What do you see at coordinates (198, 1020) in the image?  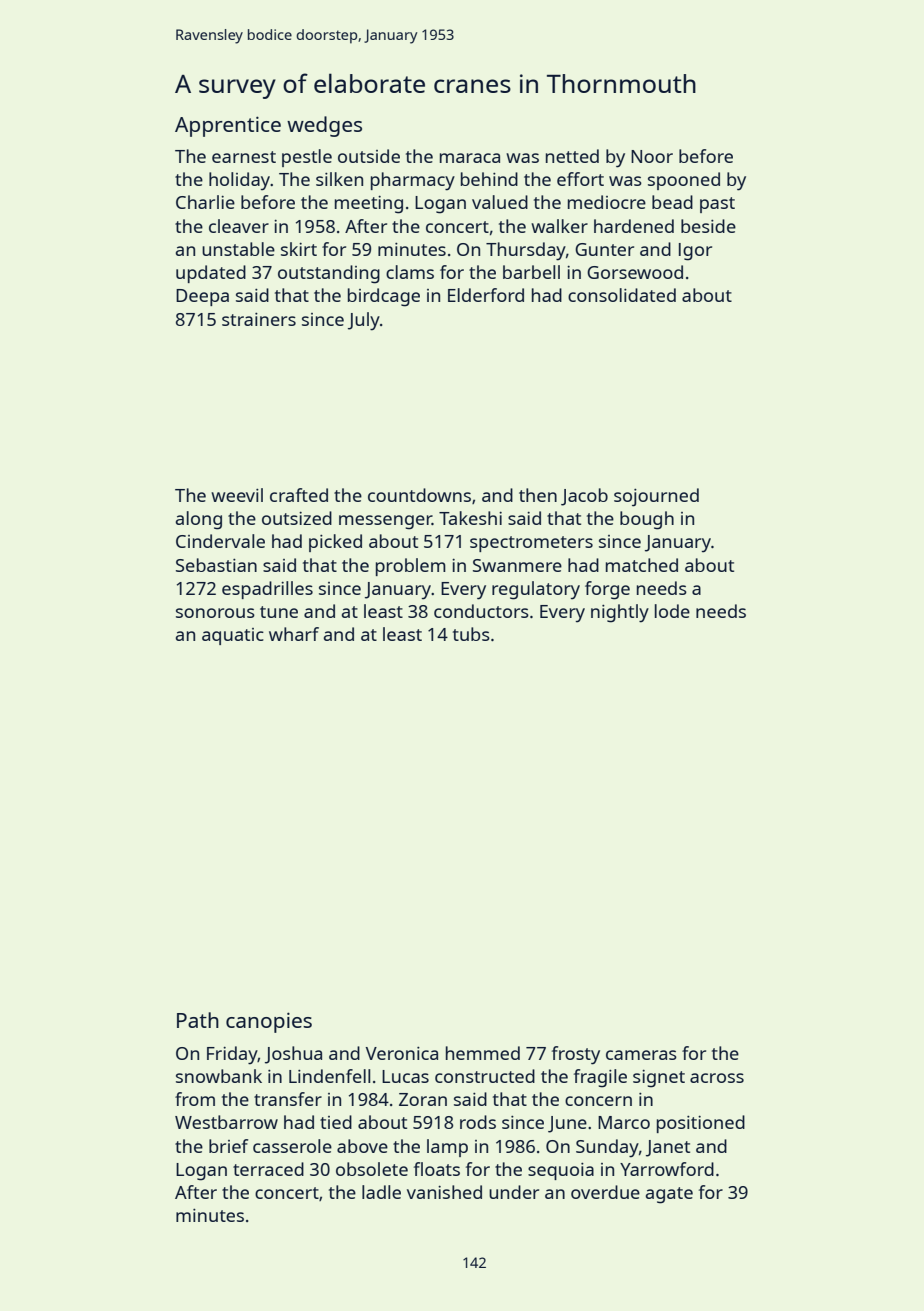 I see `Path` at bounding box center [198, 1020].
